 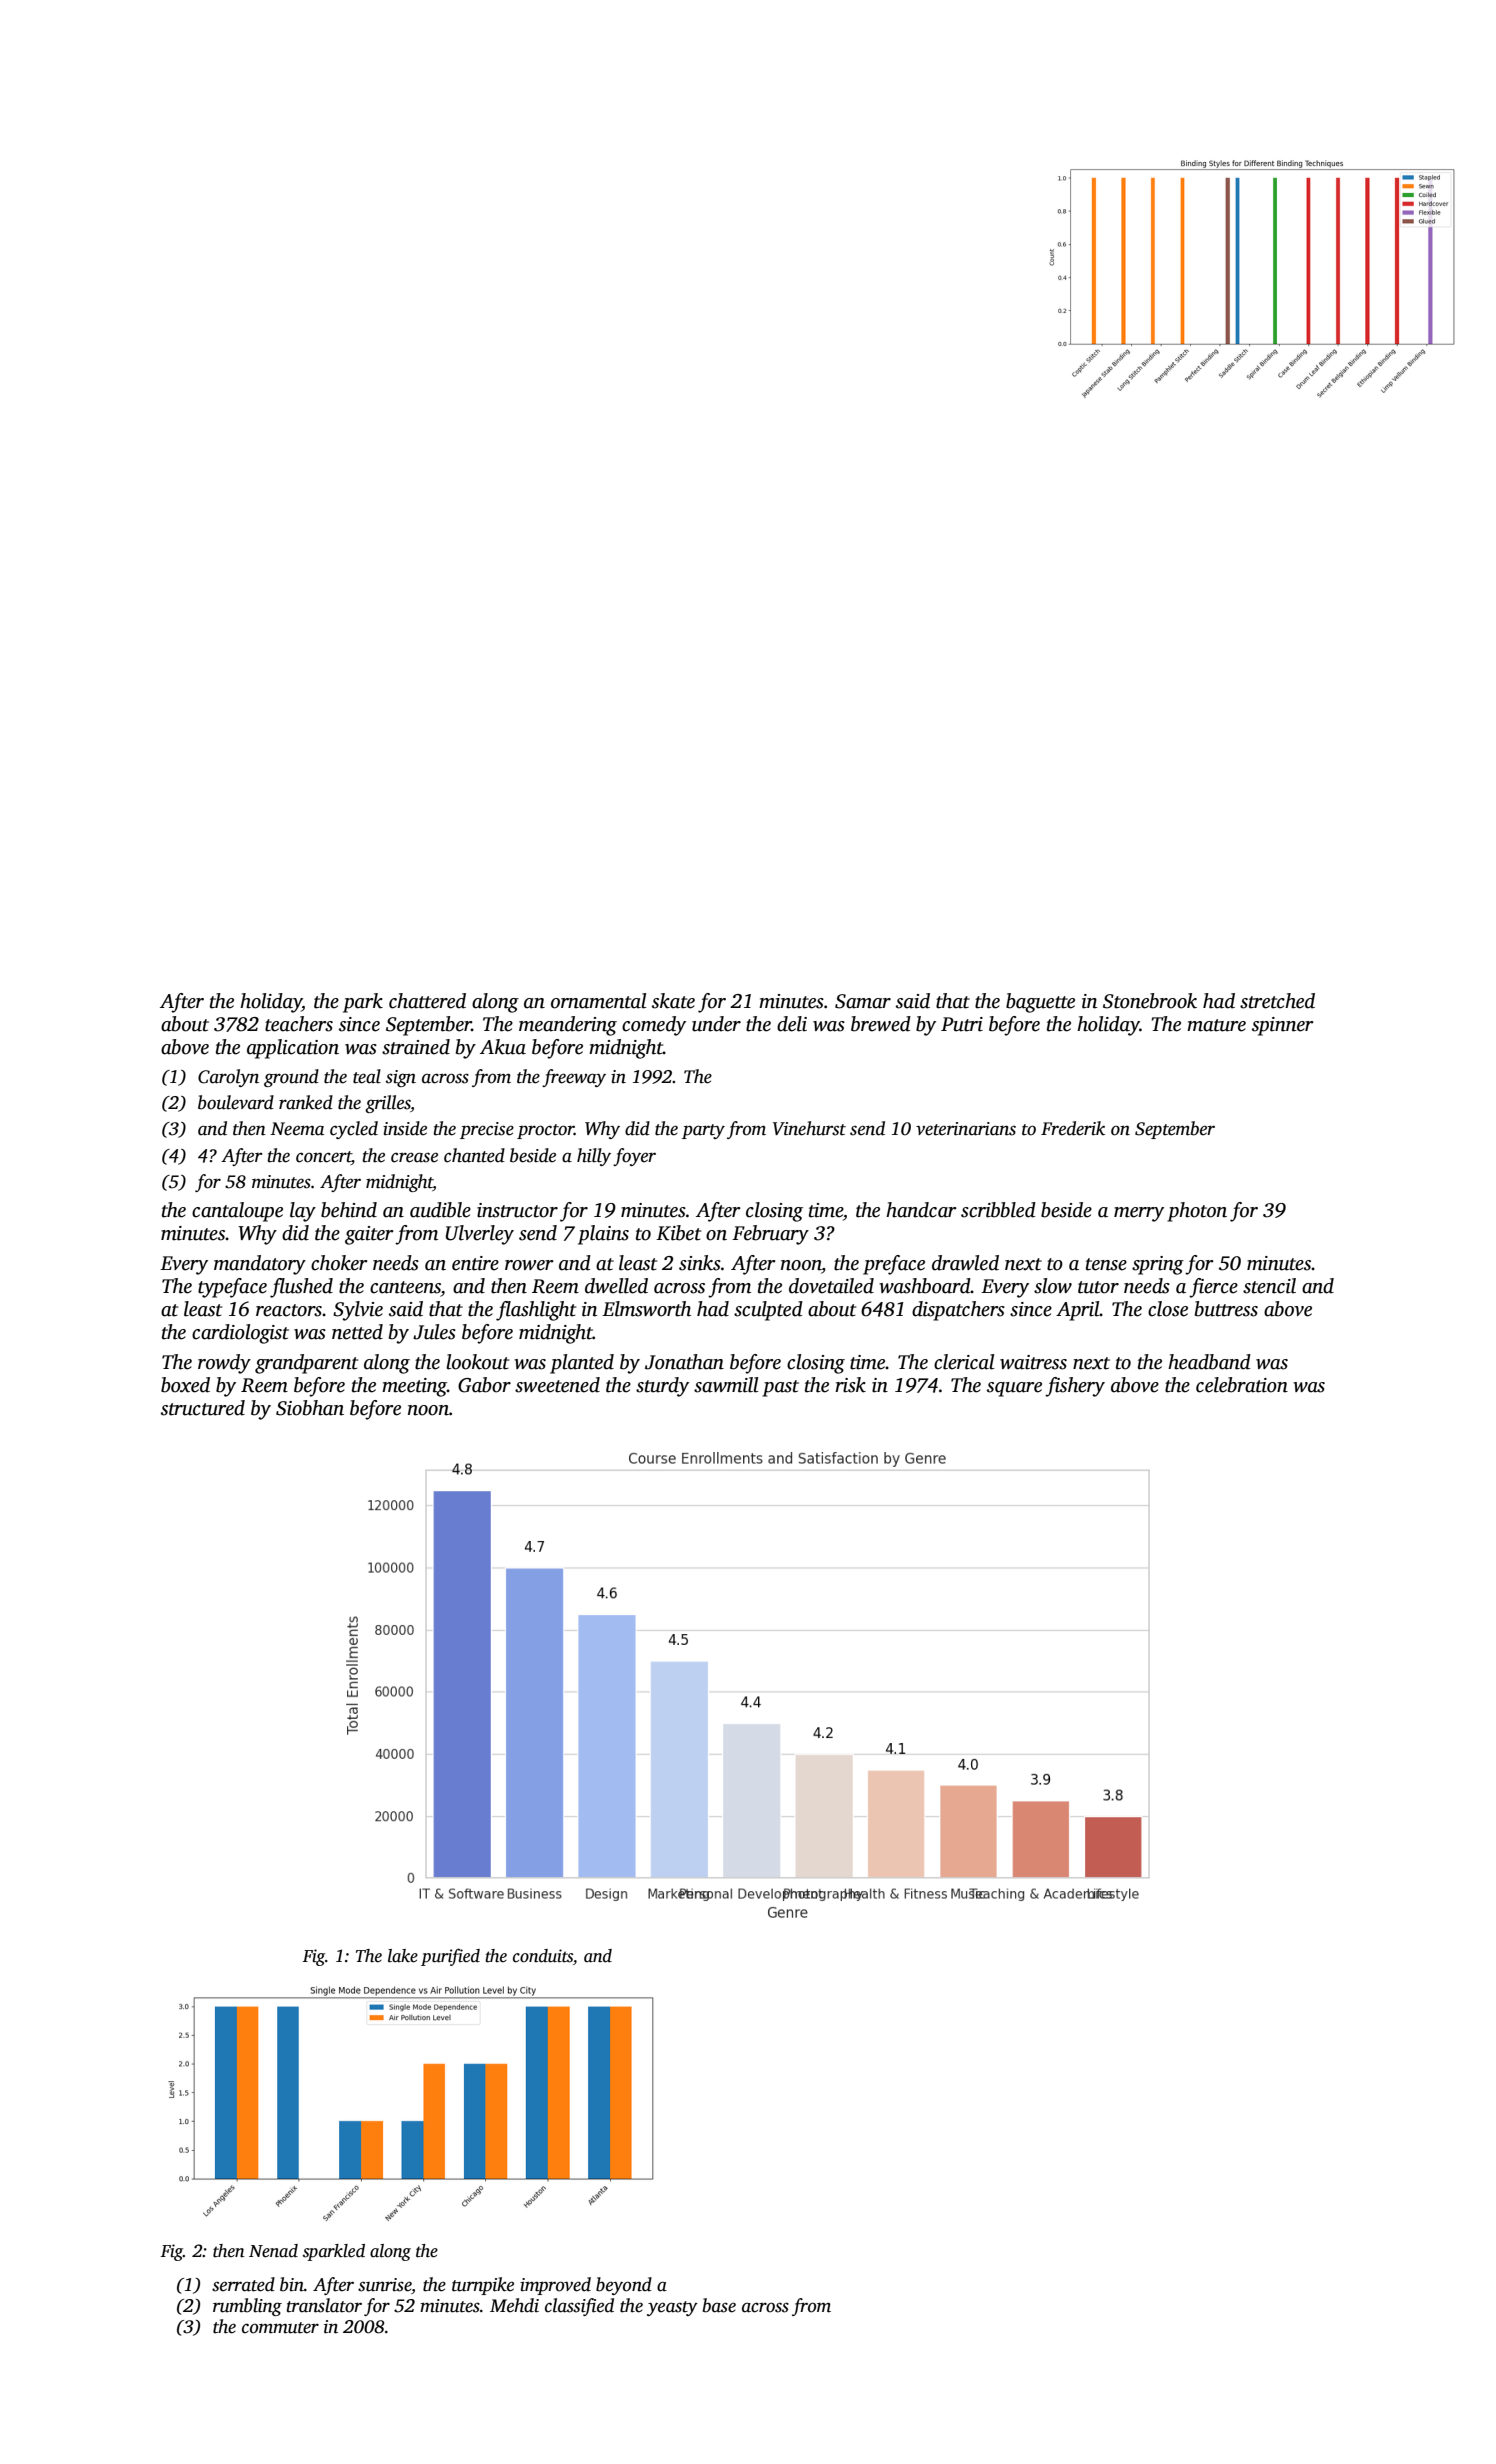 What do you see at coordinates (850, 1385) in the screenshot?
I see `risk` at bounding box center [850, 1385].
